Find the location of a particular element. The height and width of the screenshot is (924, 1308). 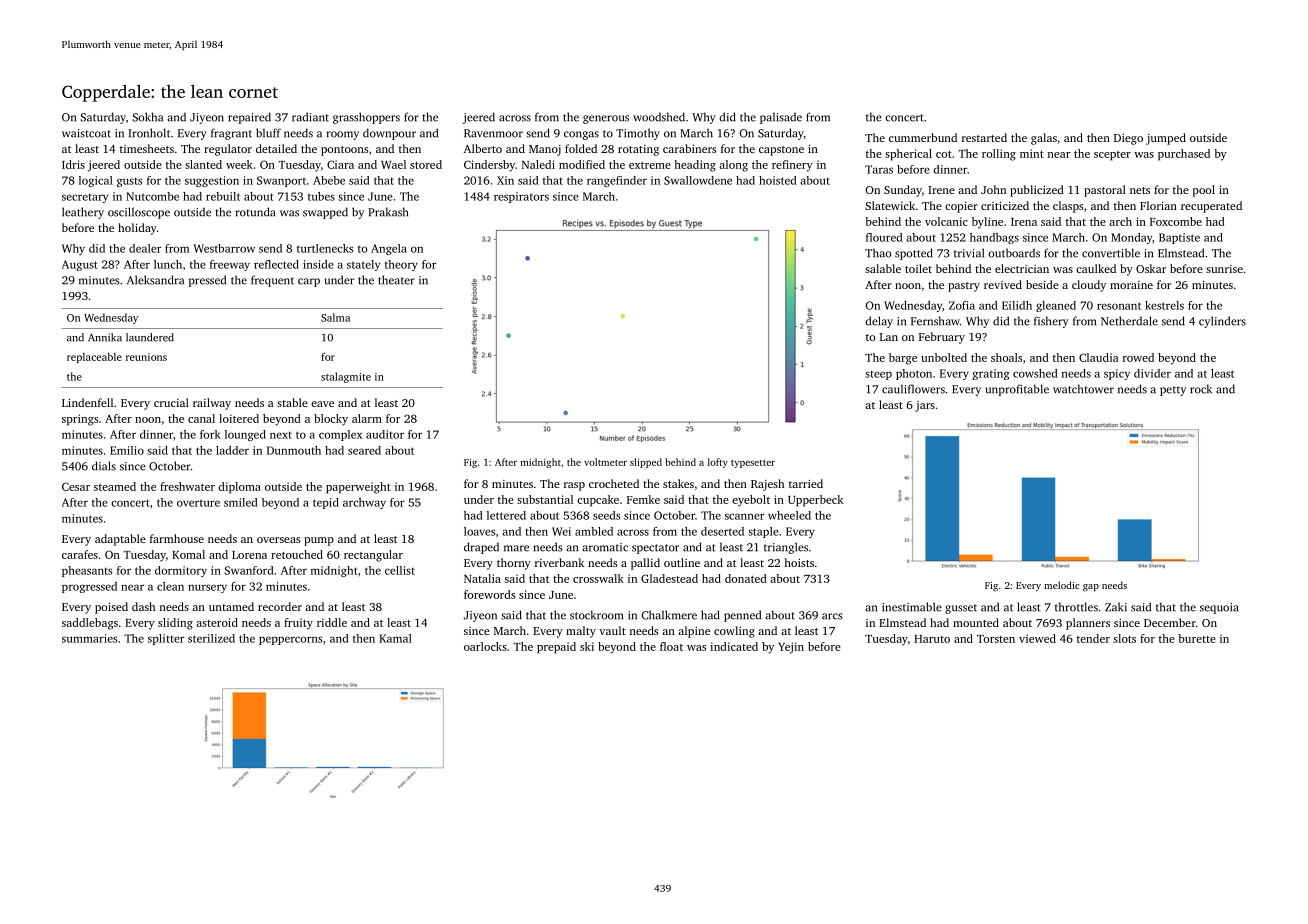

steep is located at coordinates (878, 375).
